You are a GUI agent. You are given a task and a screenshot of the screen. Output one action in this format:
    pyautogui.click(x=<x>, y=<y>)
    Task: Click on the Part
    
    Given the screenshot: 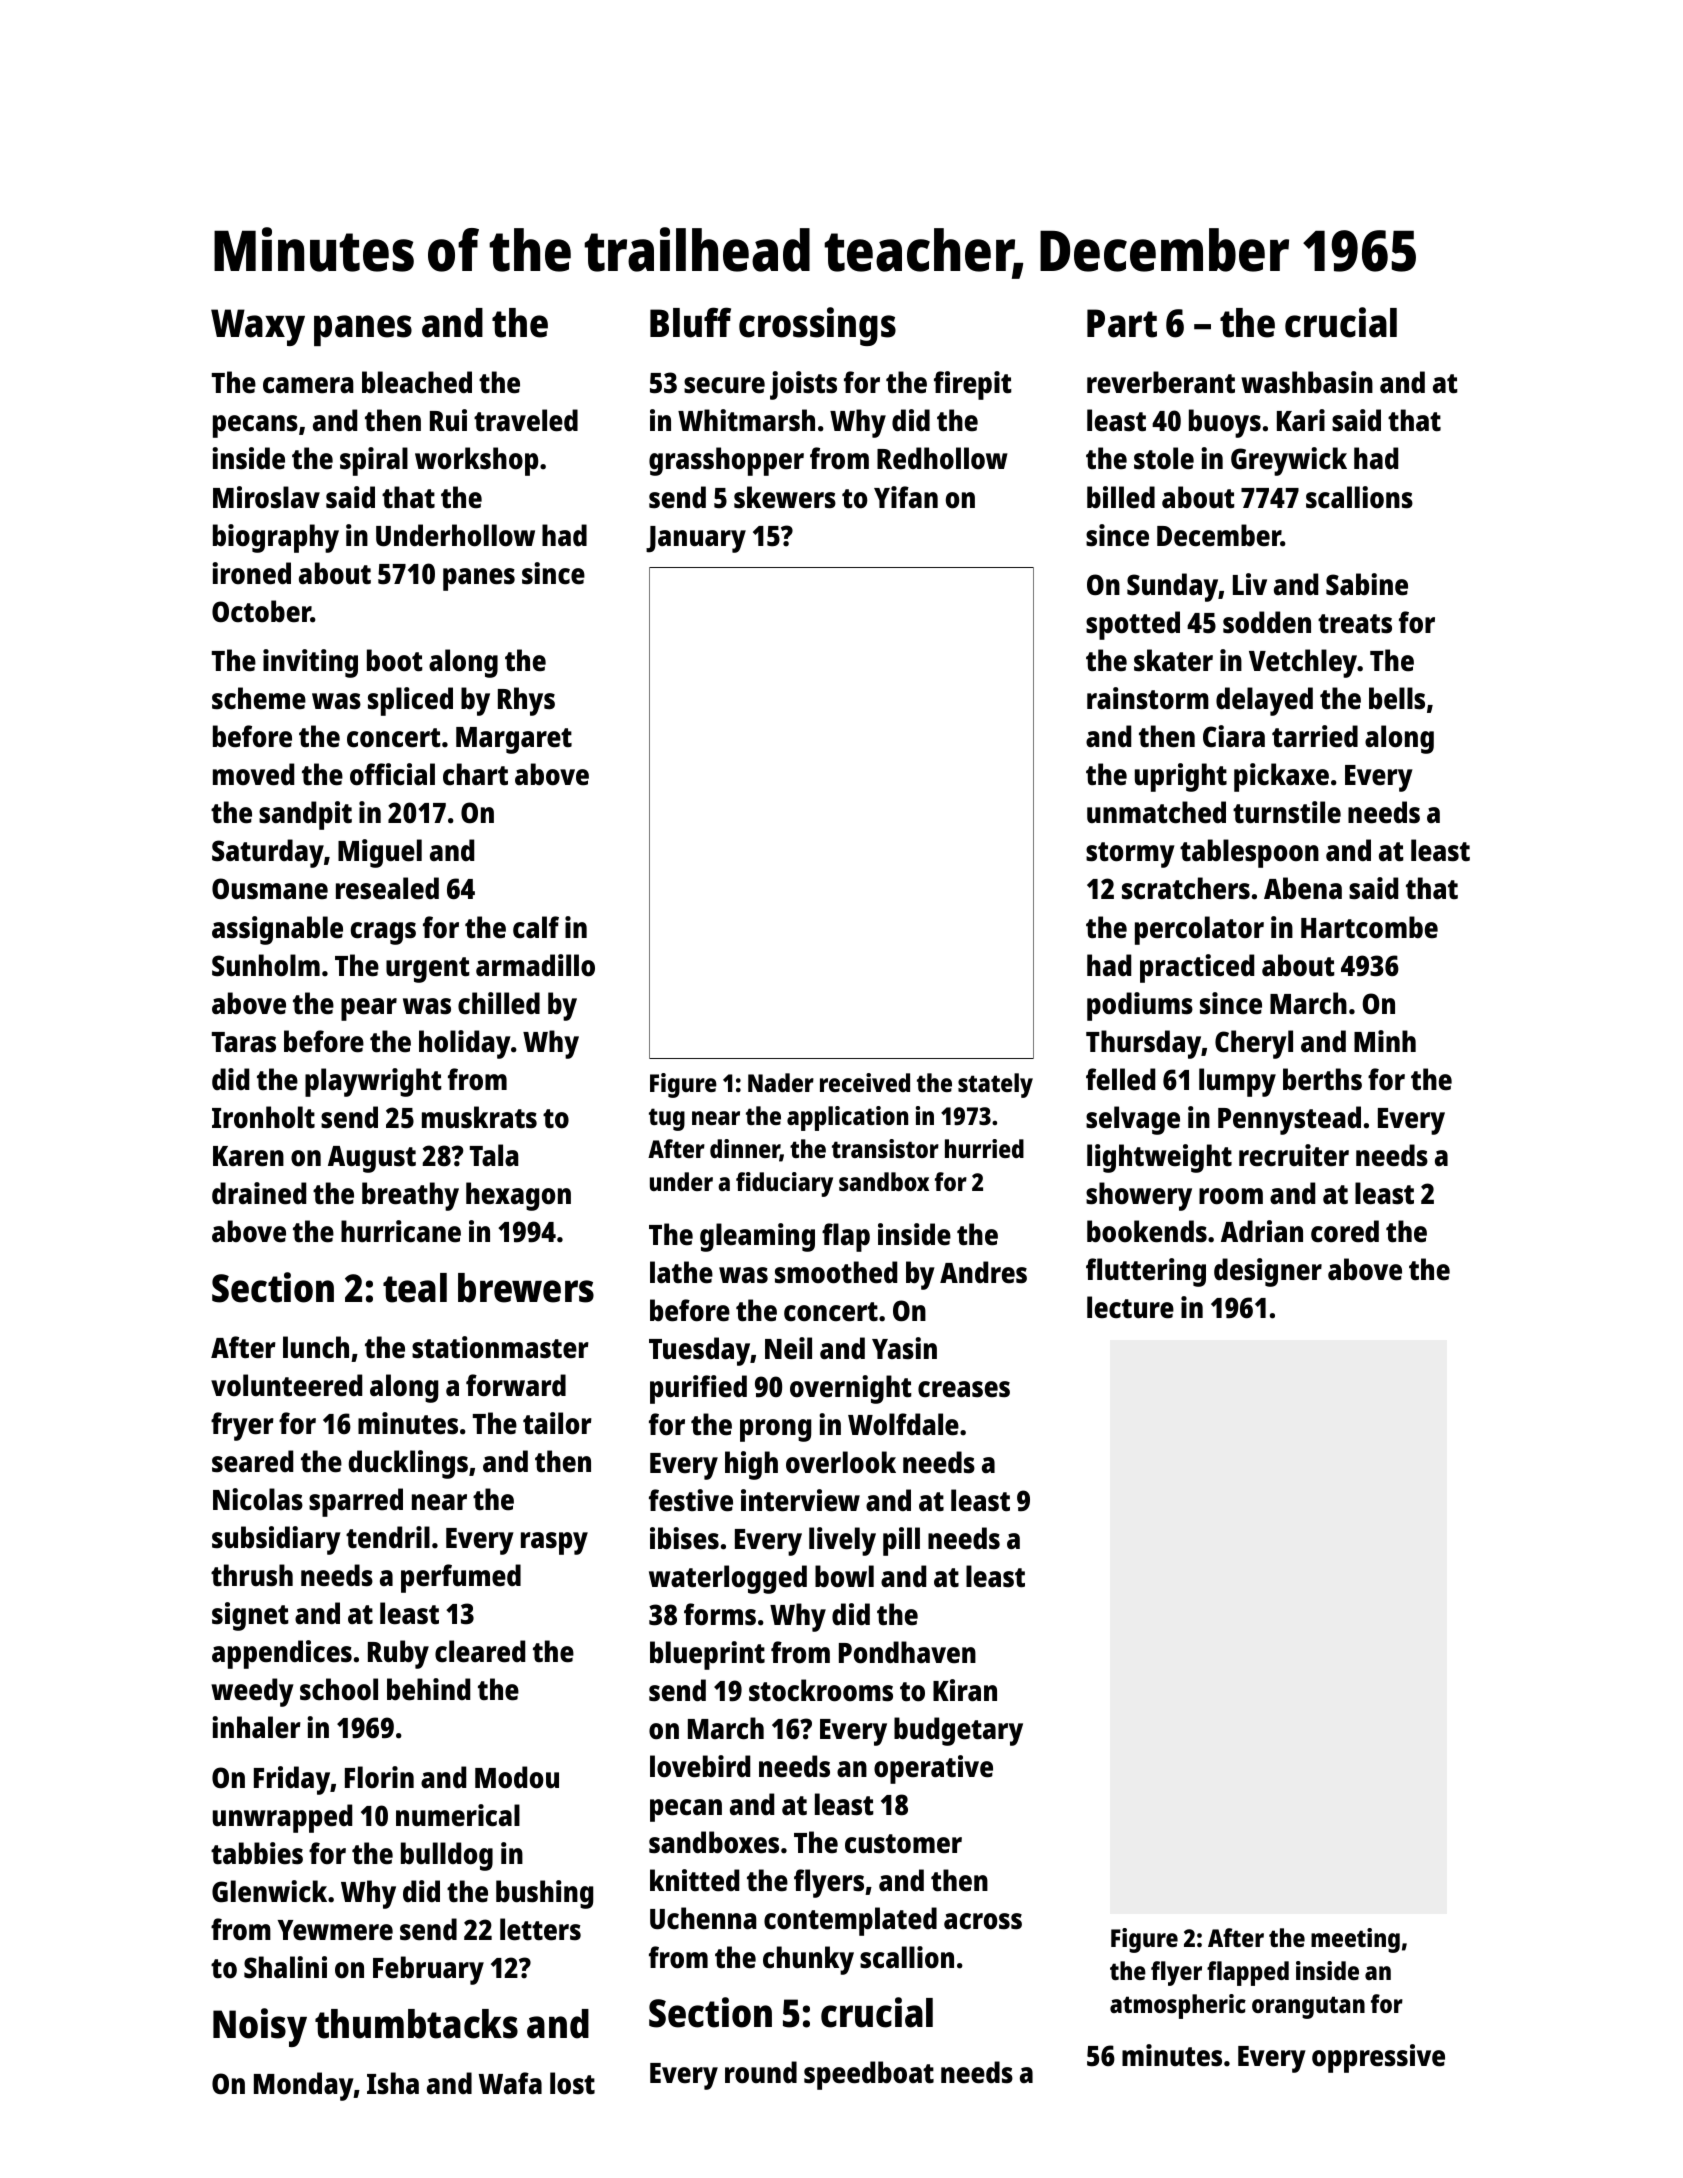 What is the action you would take?
    pyautogui.click(x=1122, y=323)
